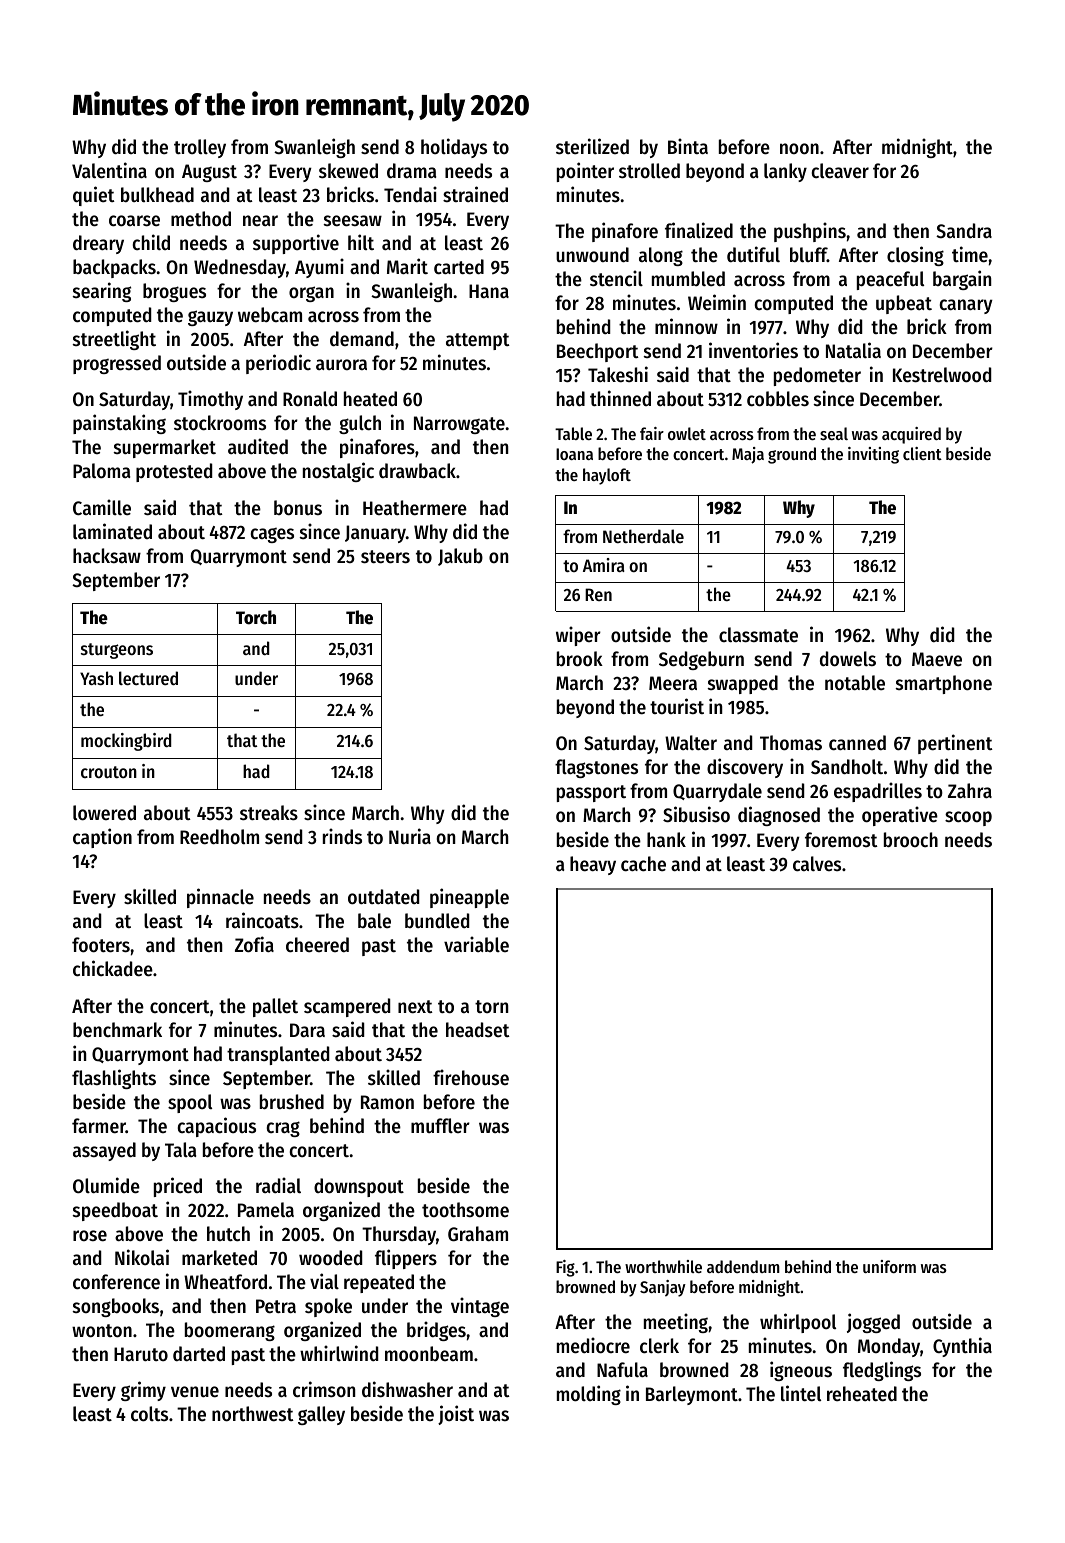  I want to click on flashlights, so click(114, 1079).
